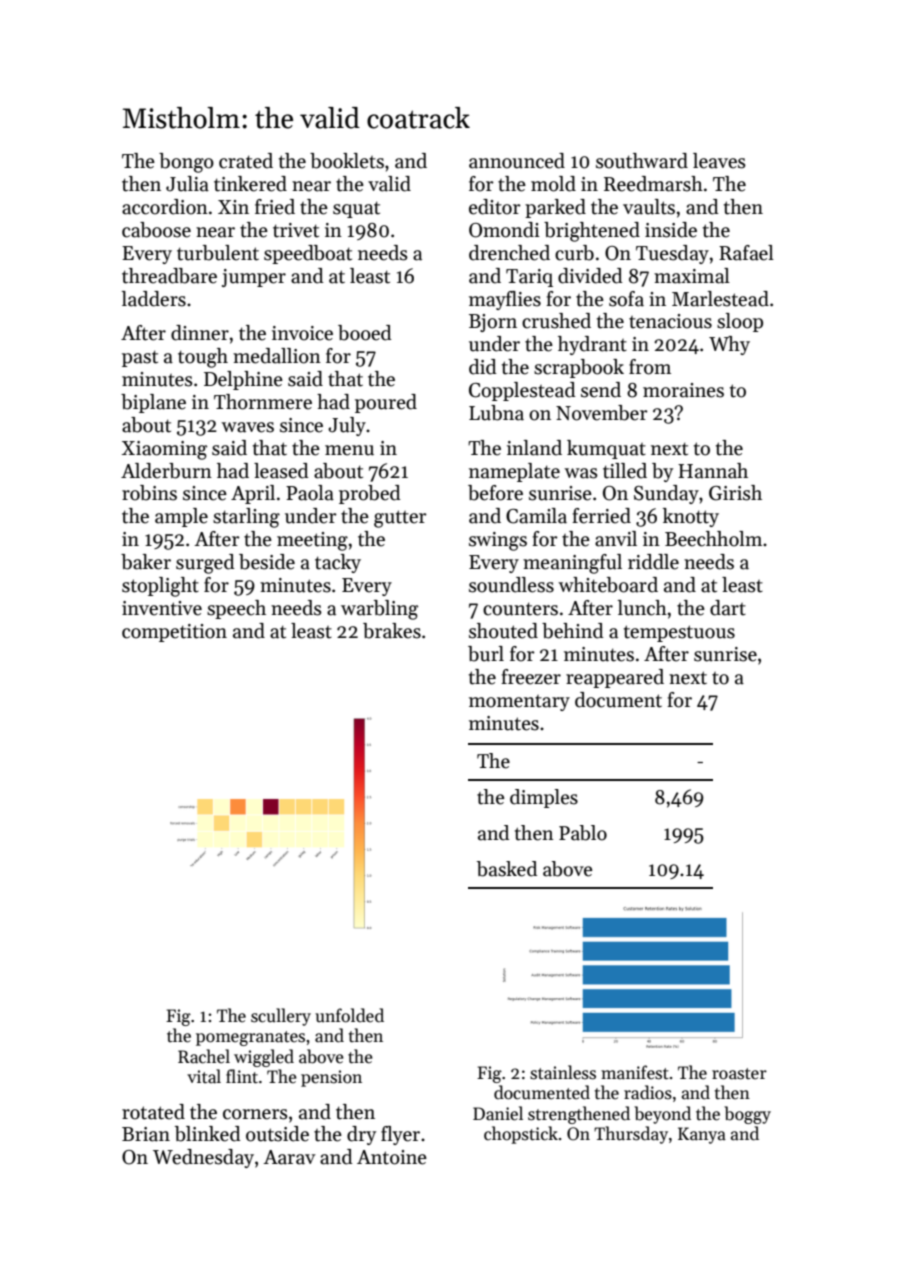 Image resolution: width=897 pixels, height=1272 pixels. What do you see at coordinates (483, 367) in the screenshot?
I see `did` at bounding box center [483, 367].
